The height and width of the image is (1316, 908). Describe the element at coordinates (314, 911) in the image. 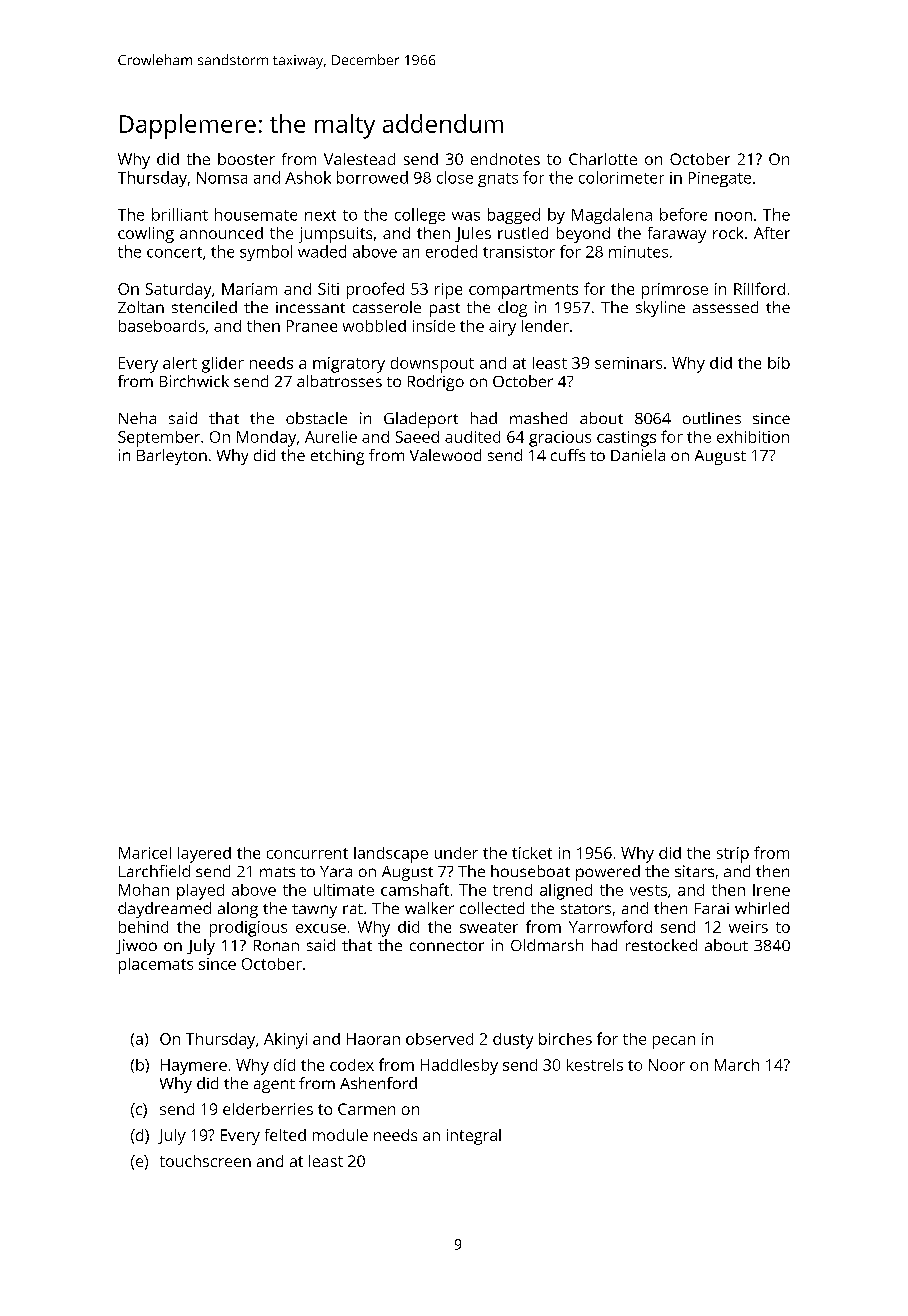

I see `tawny` at that location.
